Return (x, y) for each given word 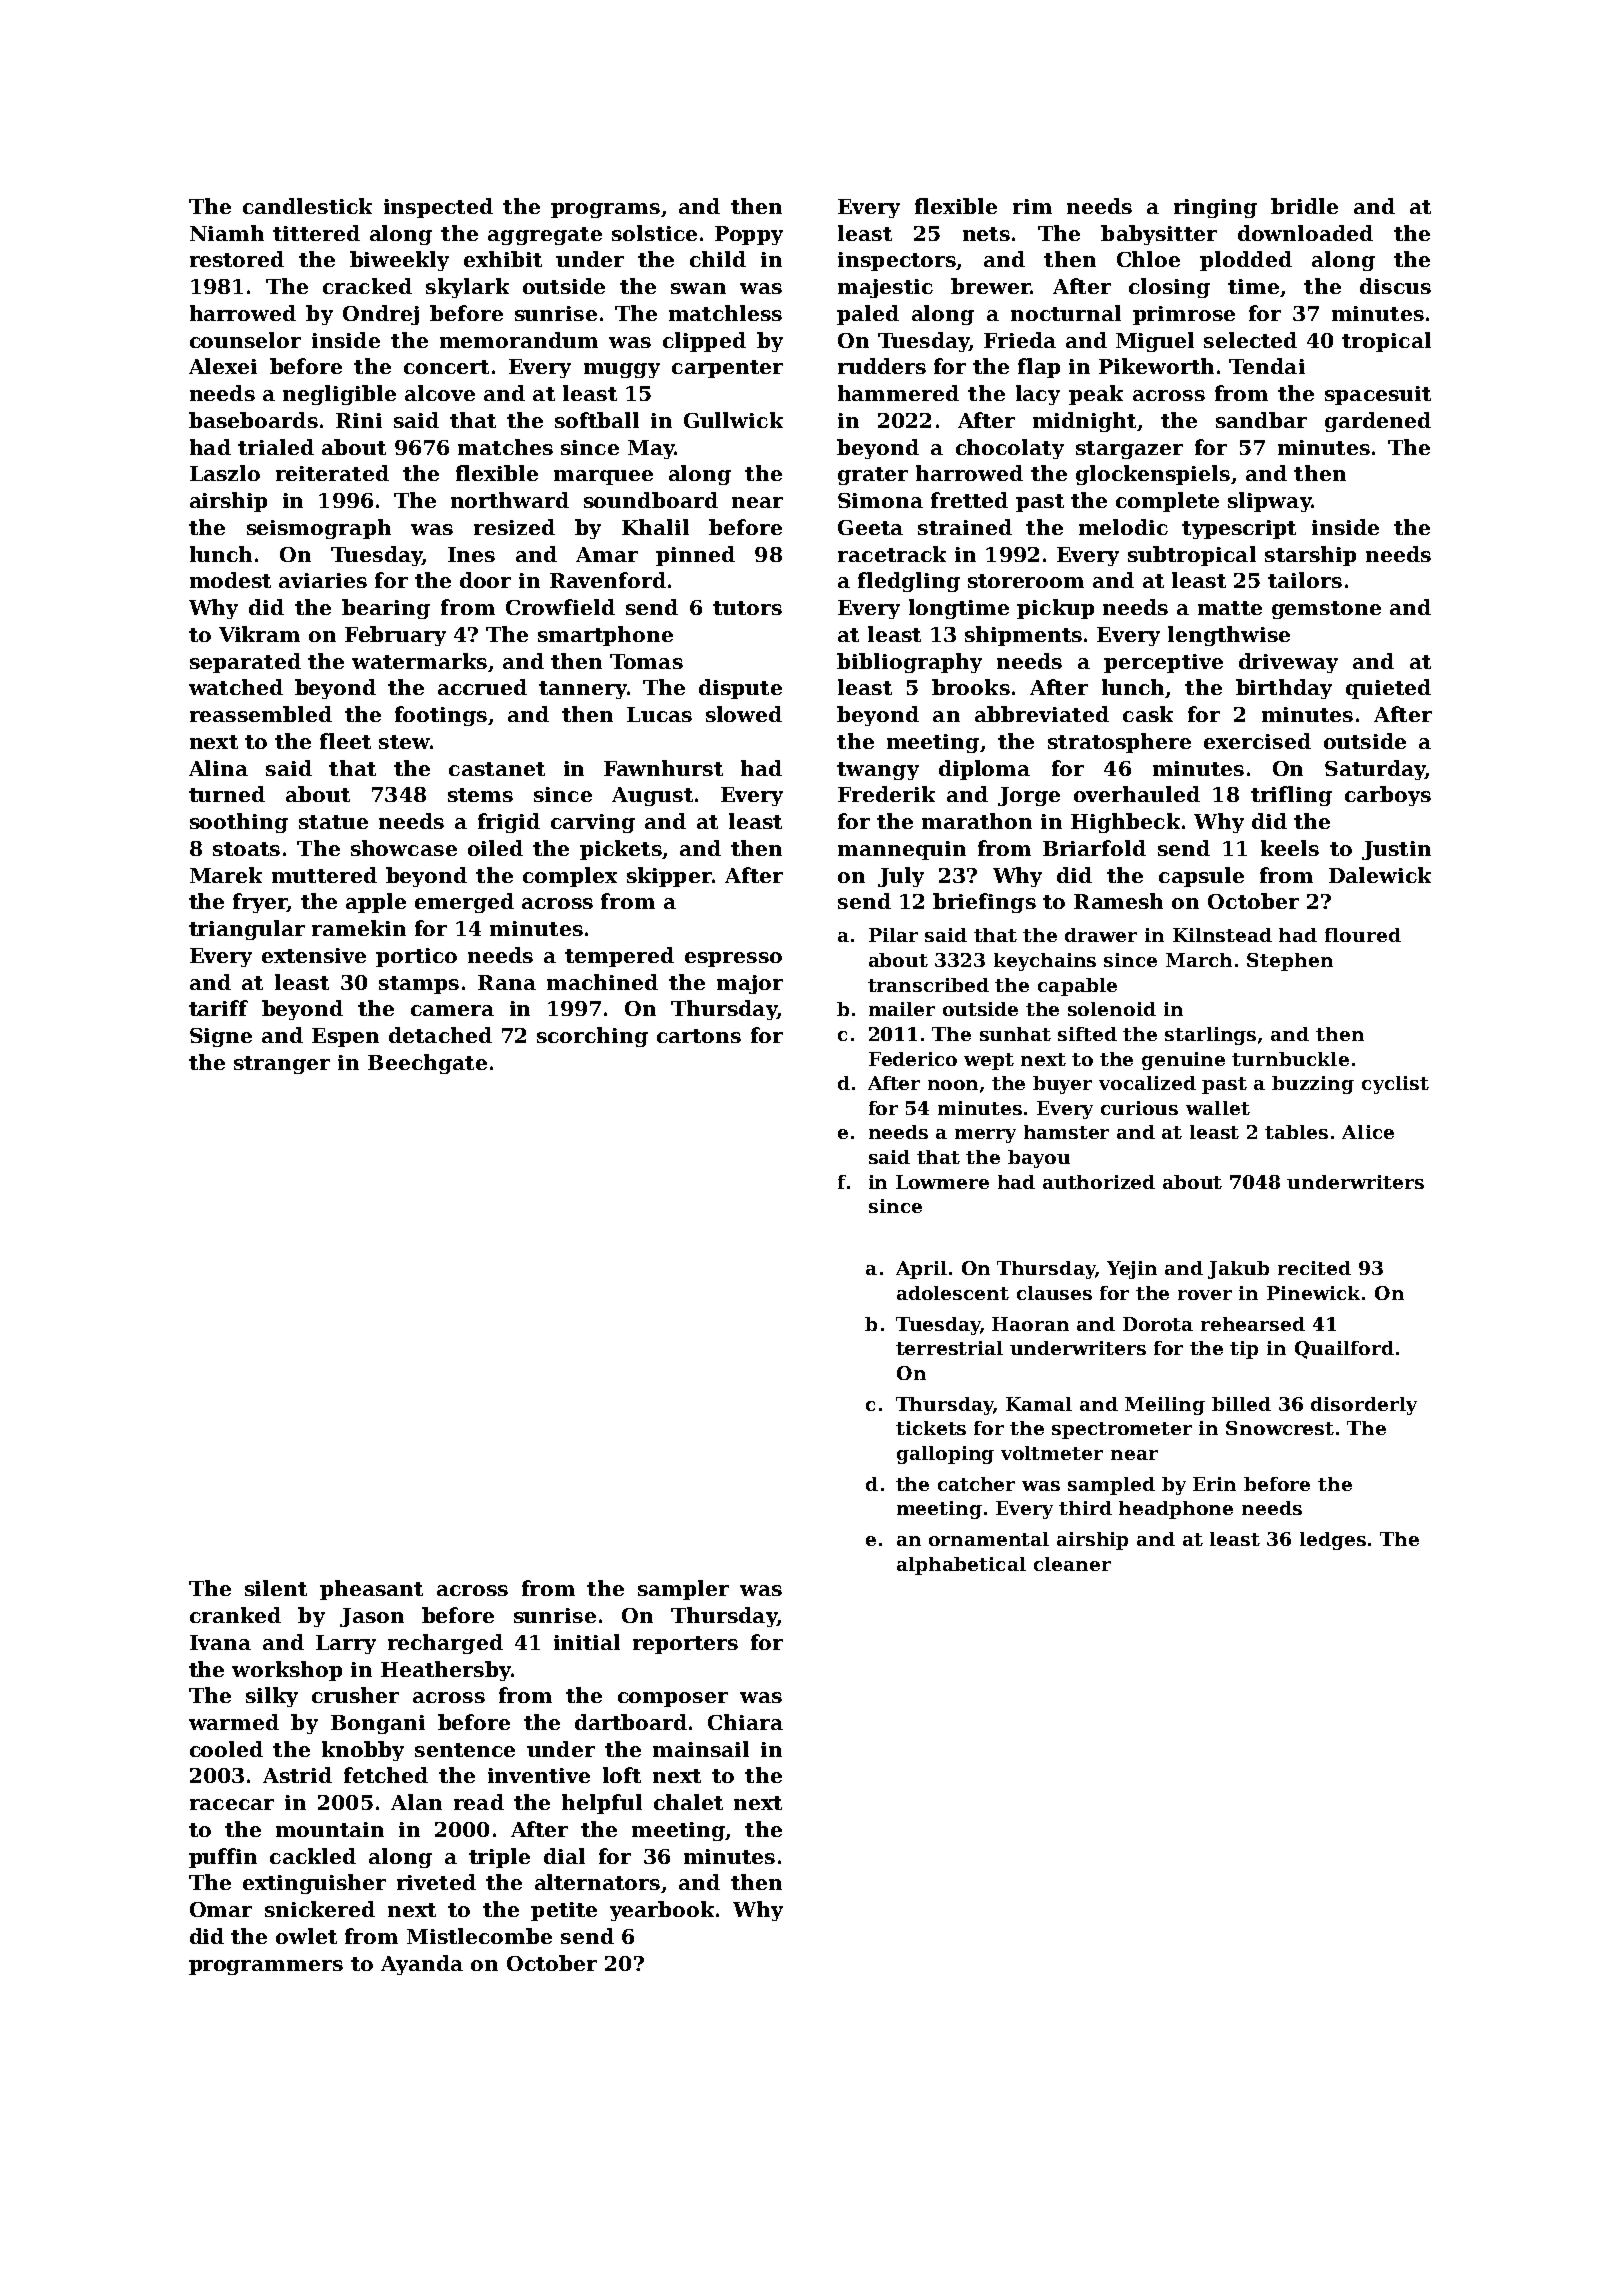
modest (230, 580)
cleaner (1072, 1564)
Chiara (745, 1722)
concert (446, 367)
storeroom (1026, 581)
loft (622, 1775)
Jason (372, 1617)
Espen (345, 1037)
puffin (223, 1858)
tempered (619, 957)
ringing (1215, 208)
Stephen (1290, 962)
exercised (1257, 741)
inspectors (897, 261)
